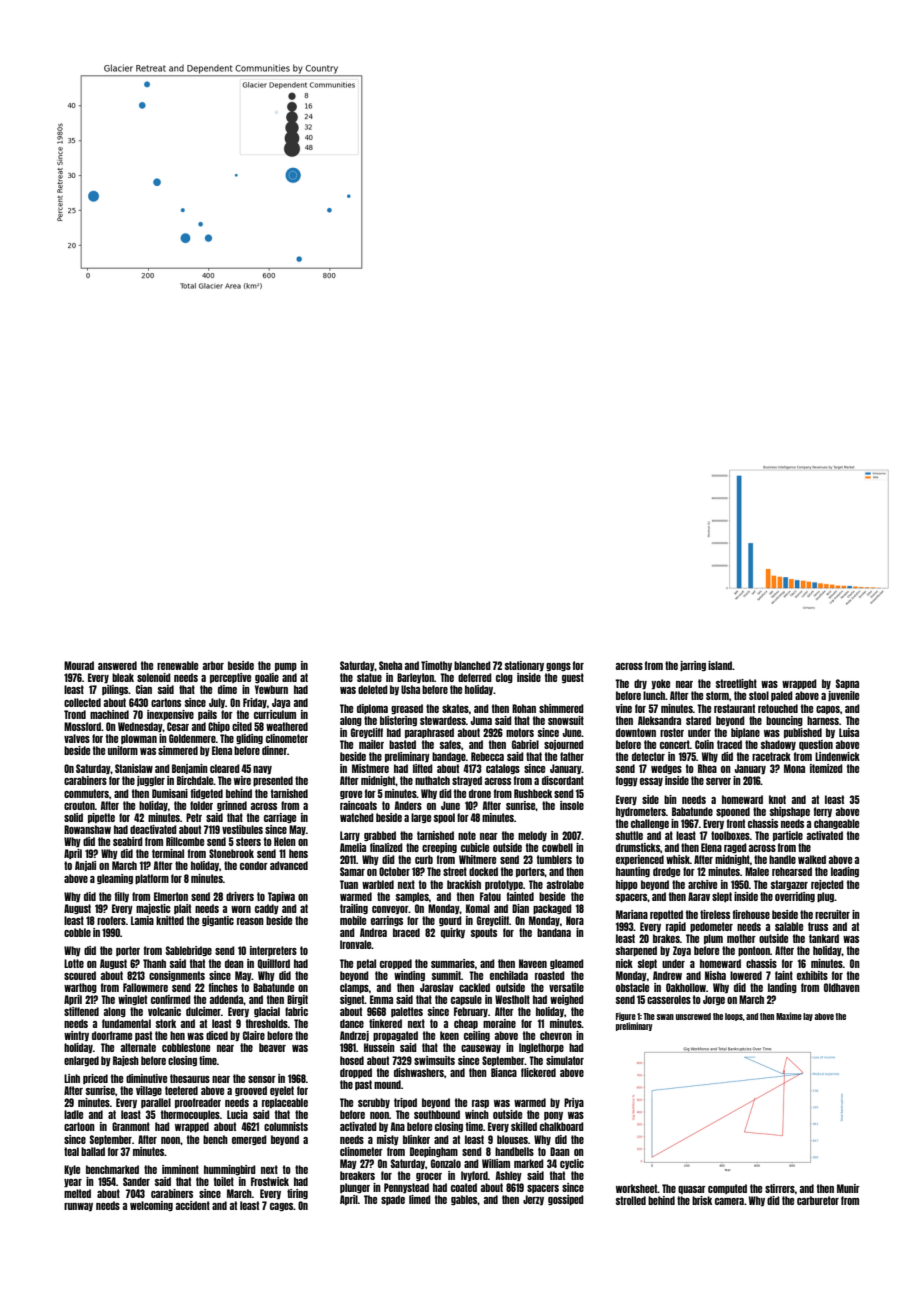 The height and width of the page is (1308, 924). Describe the element at coordinates (371, 744) in the page. I see `mailer` at that location.
